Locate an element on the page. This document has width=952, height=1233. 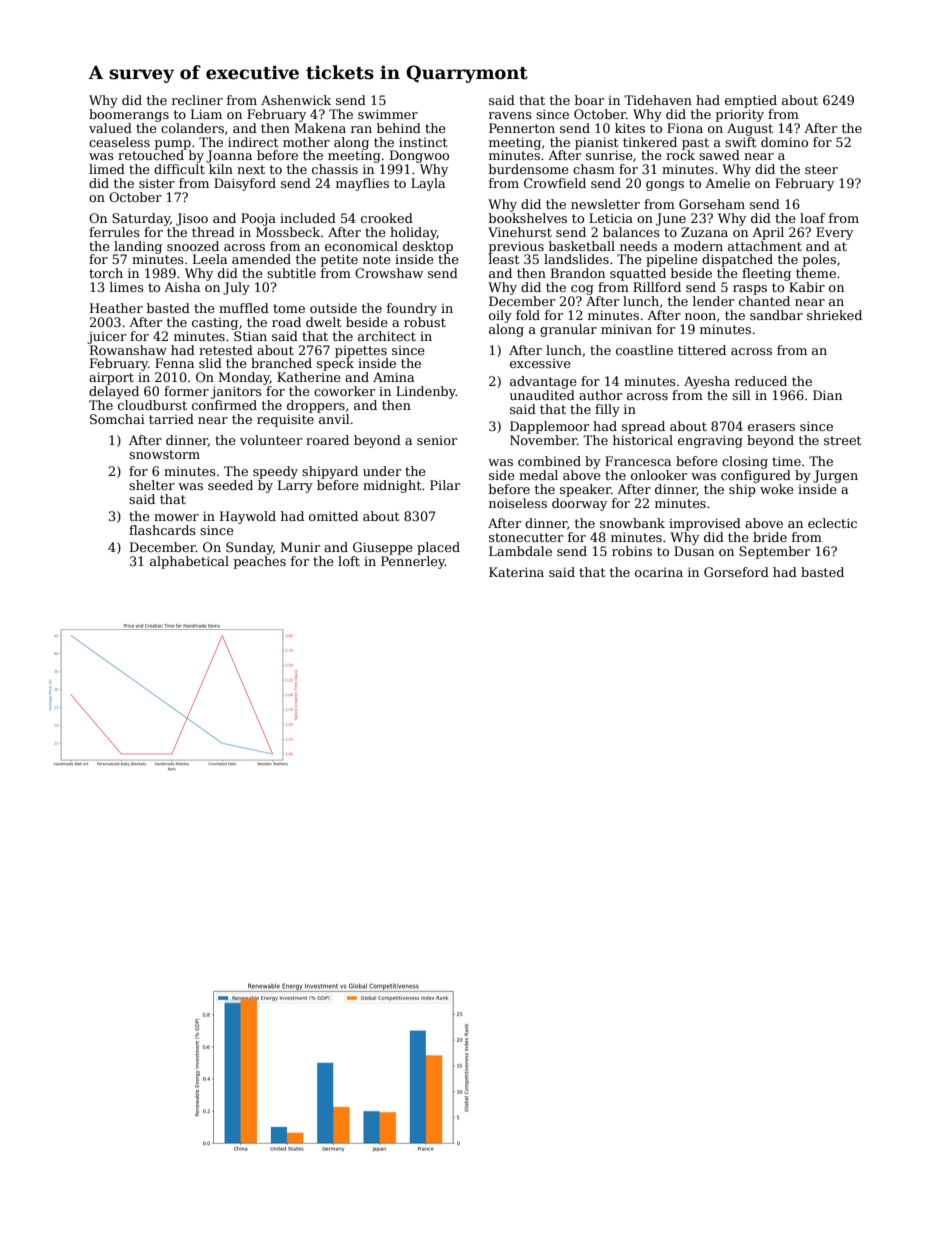
placed is located at coordinates (438, 548).
